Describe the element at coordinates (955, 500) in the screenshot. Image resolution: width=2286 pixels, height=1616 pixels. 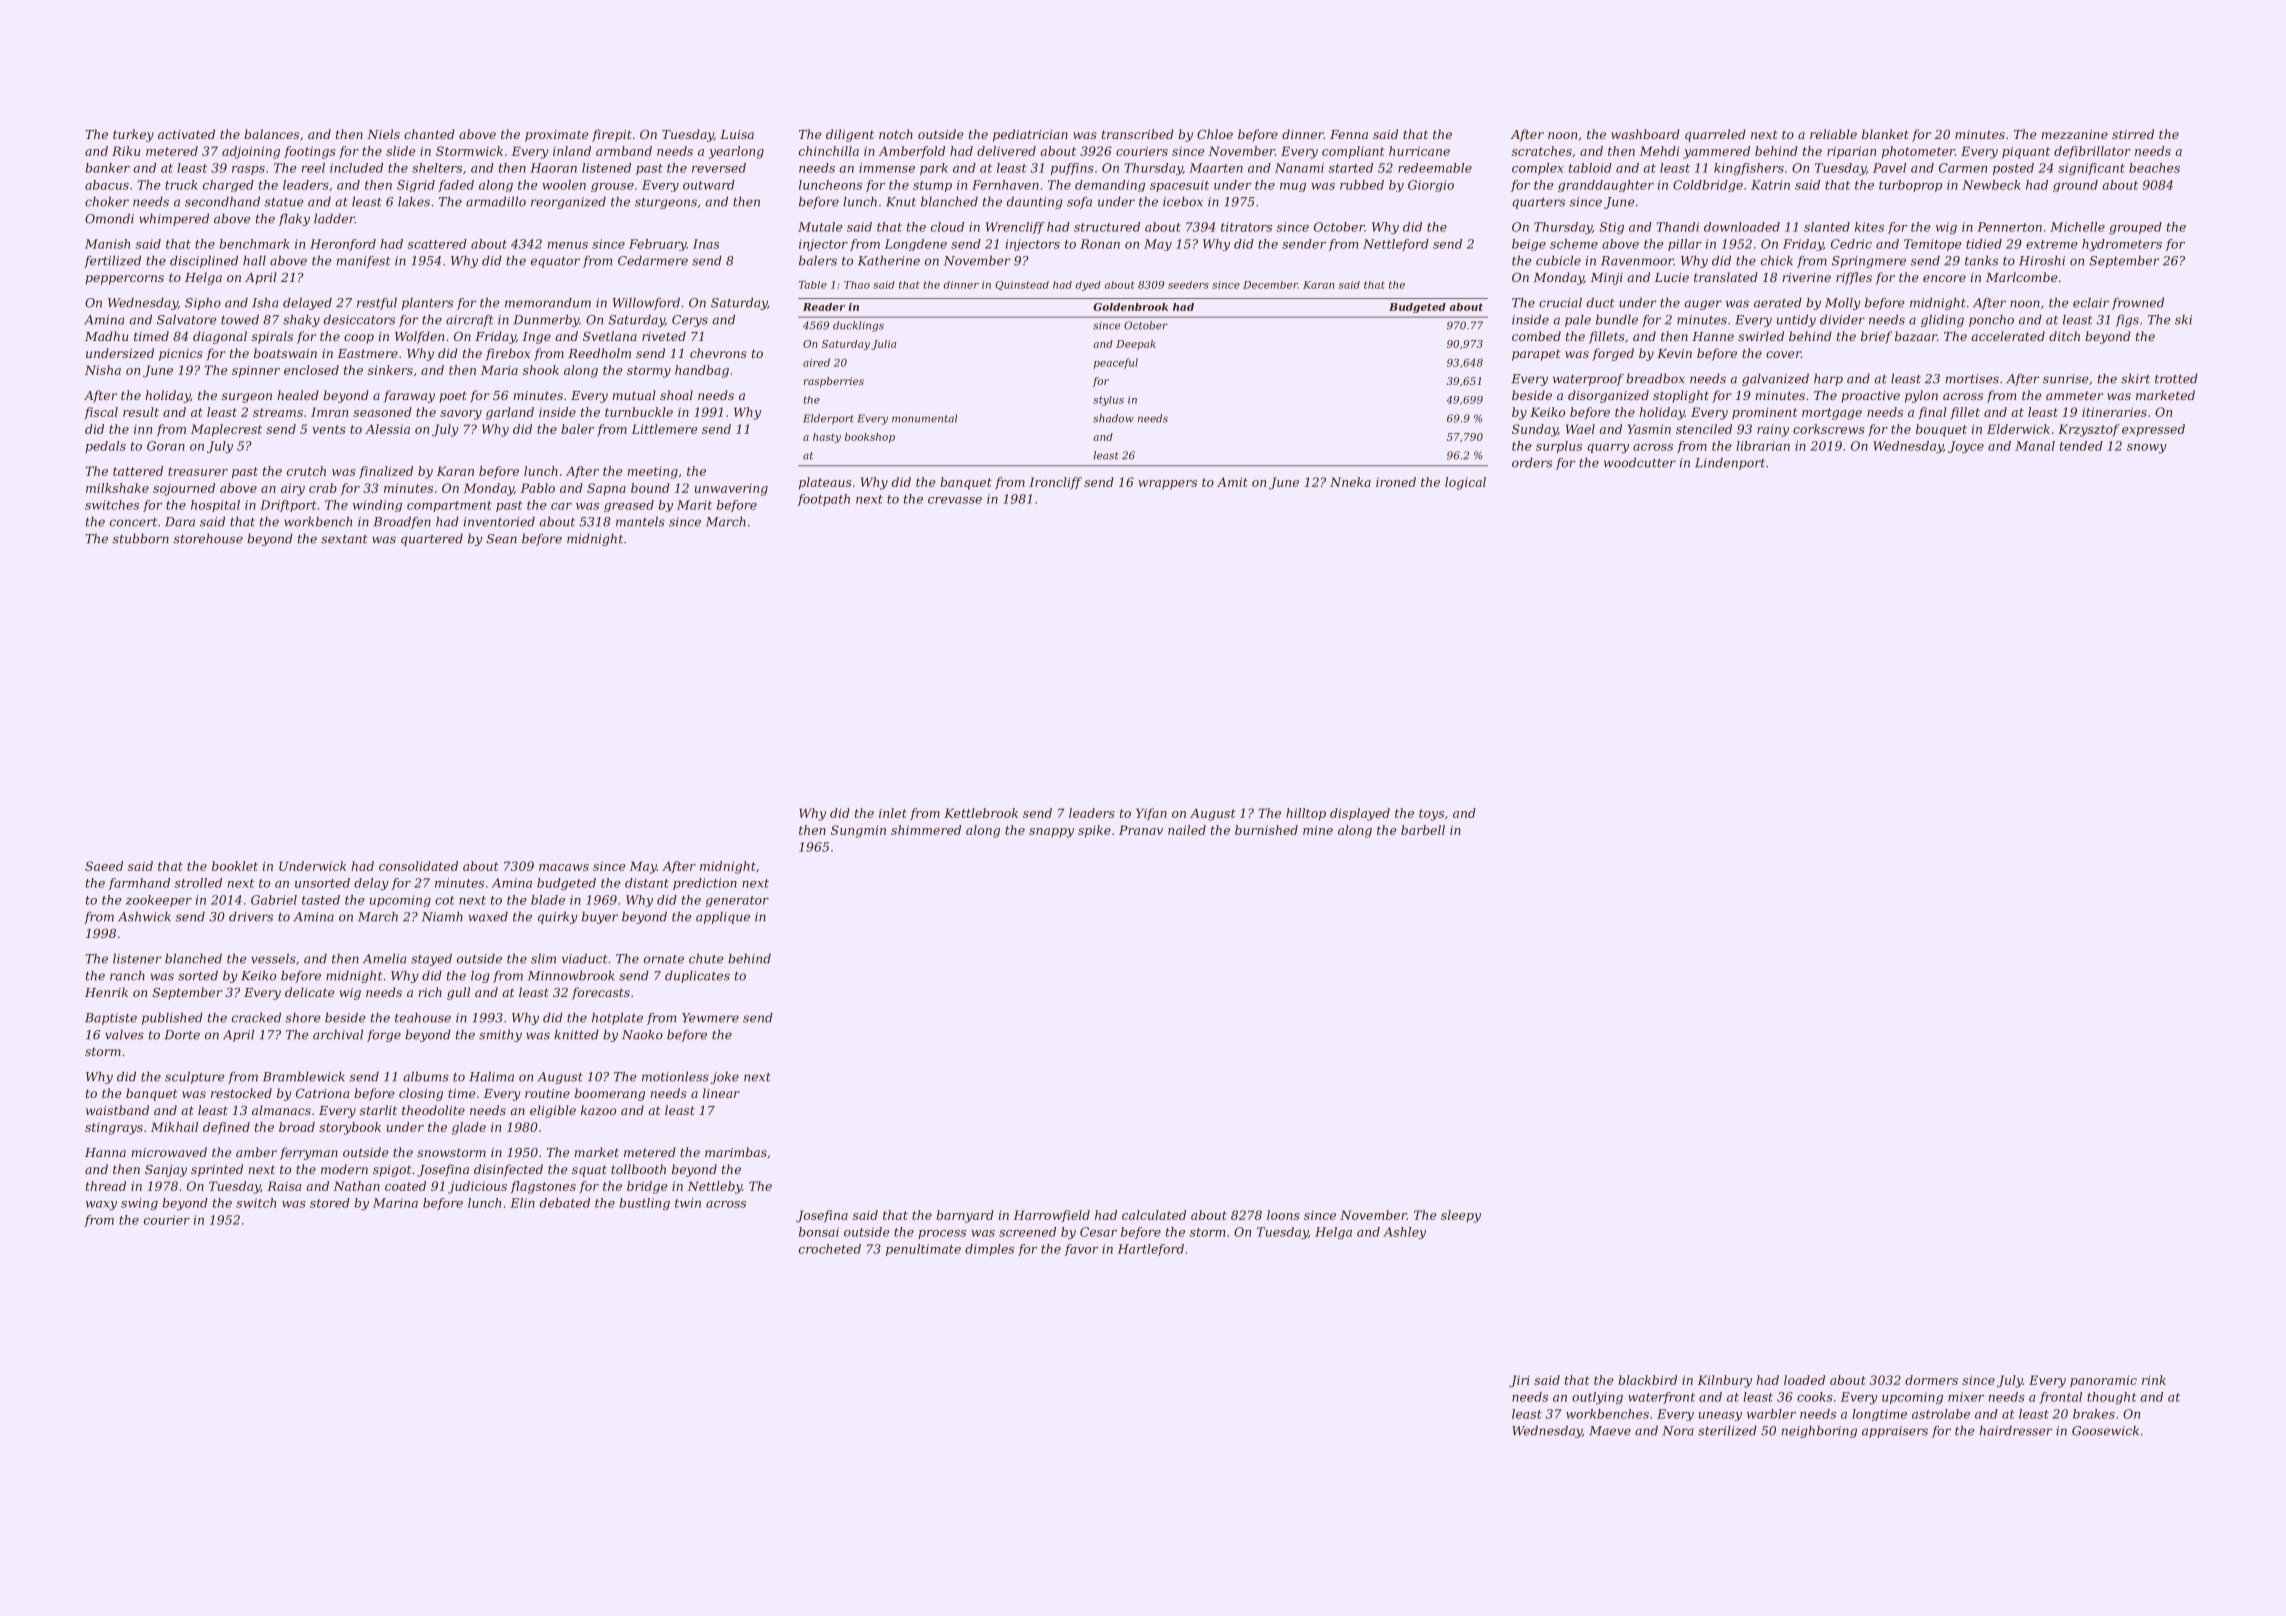
I see `crevasse` at that location.
